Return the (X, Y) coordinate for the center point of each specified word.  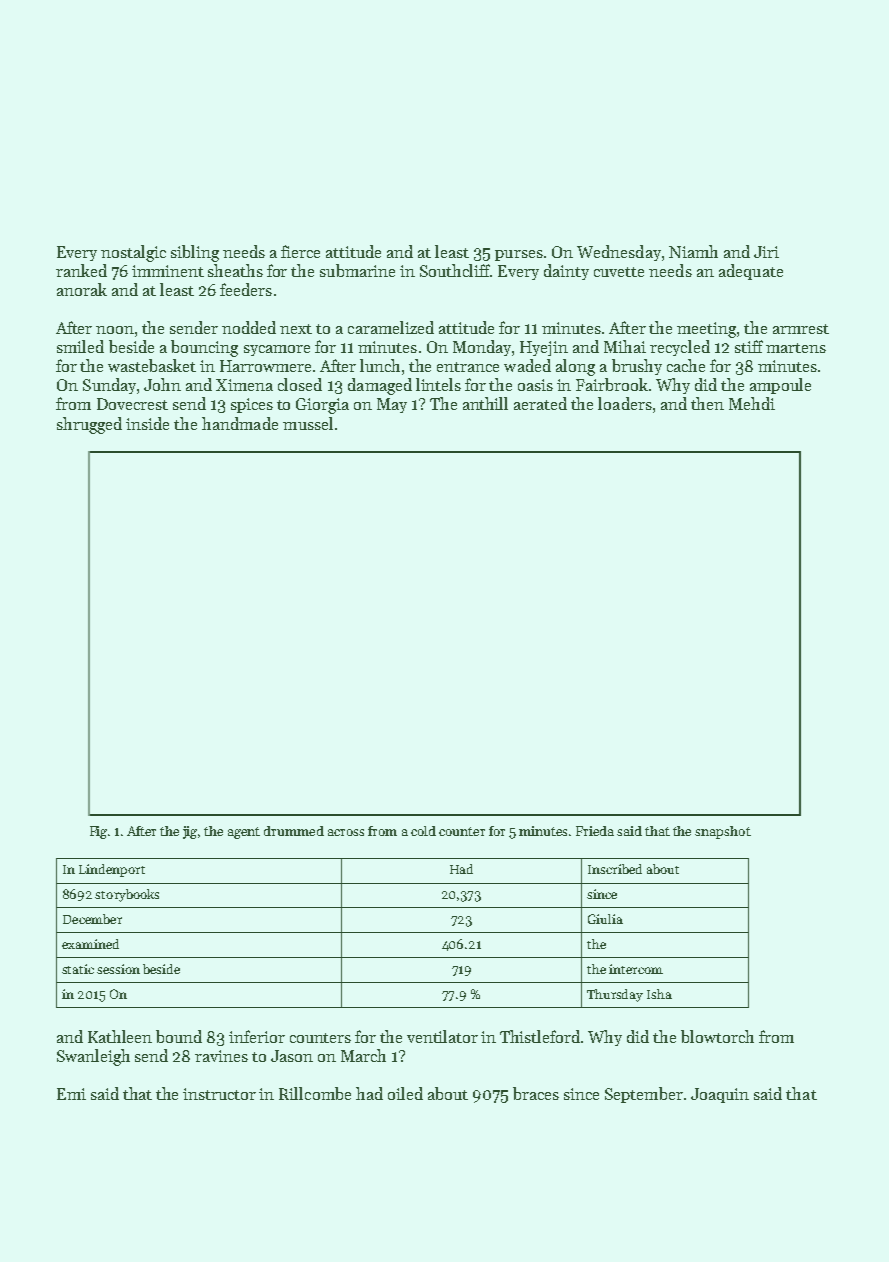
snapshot (723, 832)
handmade (240, 423)
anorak (82, 289)
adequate (751, 272)
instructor (219, 1094)
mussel (308, 423)
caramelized (391, 327)
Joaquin (720, 1095)
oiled (405, 1093)
